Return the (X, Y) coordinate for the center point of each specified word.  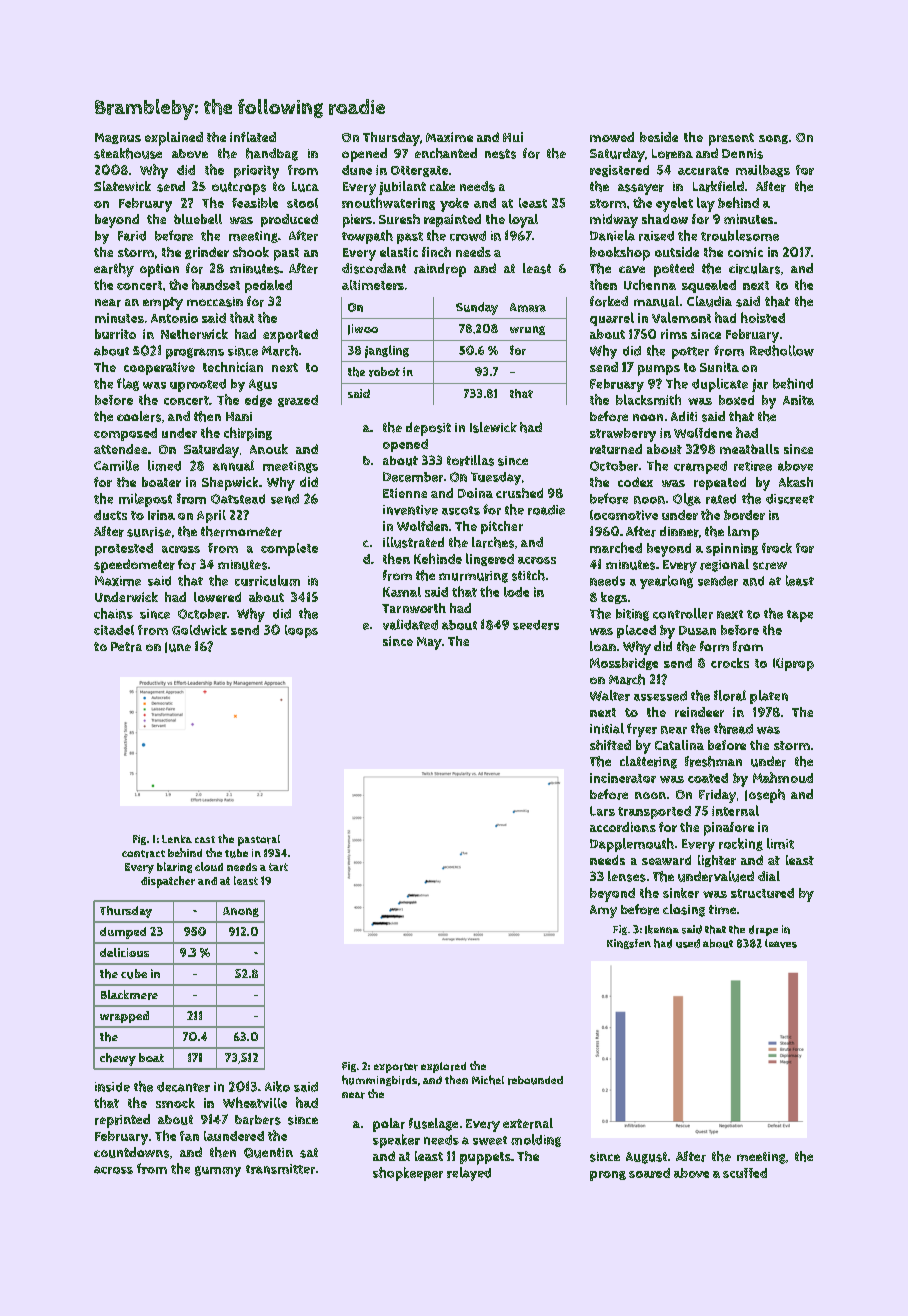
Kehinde (438, 558)
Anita (798, 400)
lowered (217, 597)
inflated (253, 137)
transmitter (280, 1169)
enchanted (446, 153)
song (773, 139)
